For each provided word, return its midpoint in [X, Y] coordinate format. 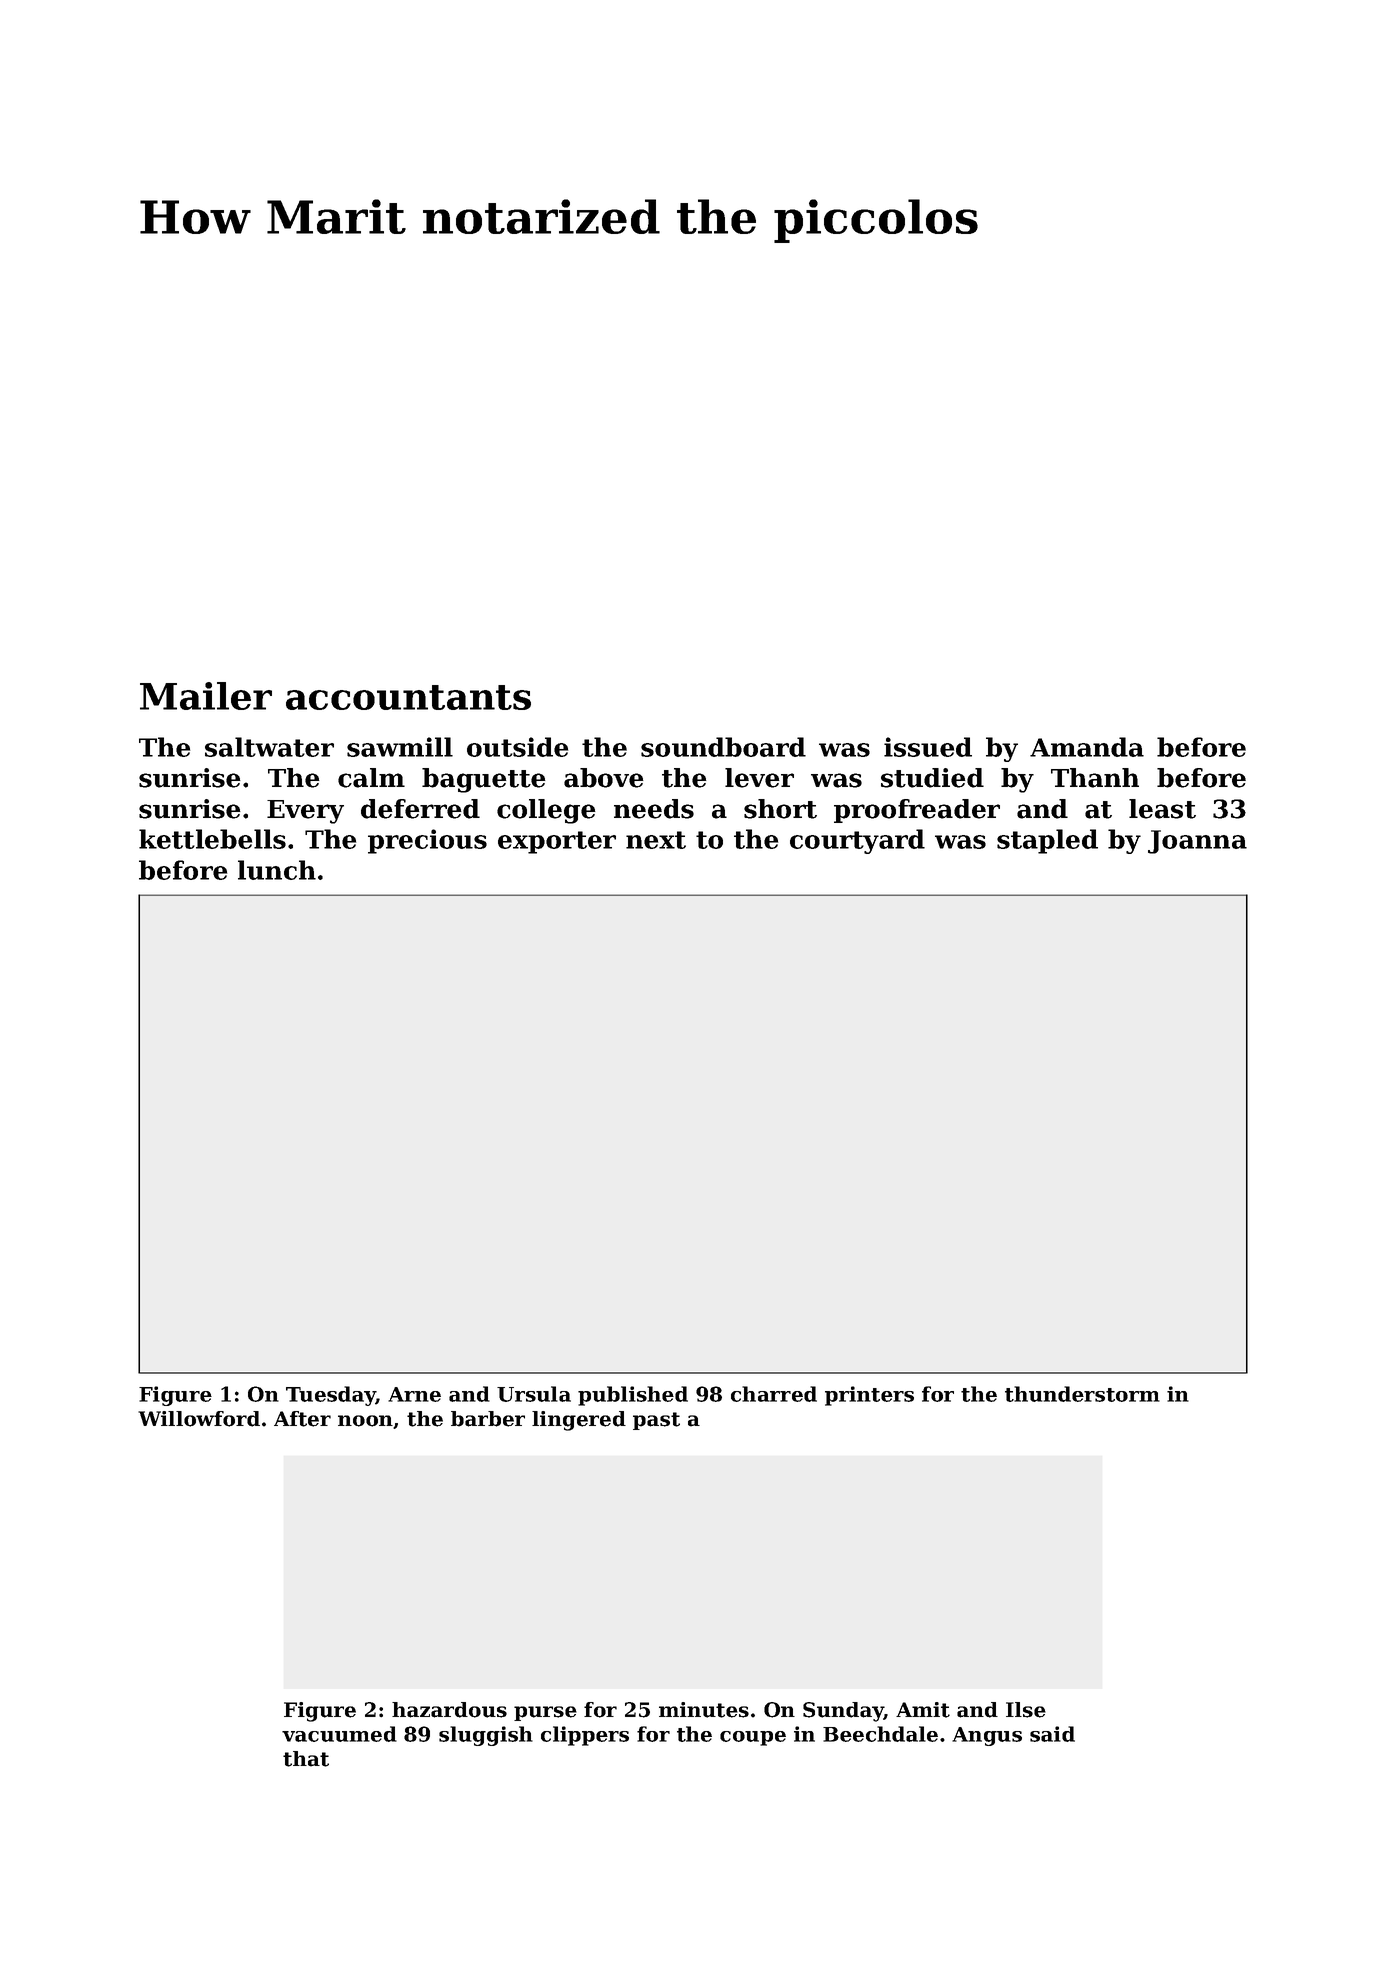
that [306, 1759]
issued [928, 747]
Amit [923, 1710]
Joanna [1197, 842]
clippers [585, 1736]
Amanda [1087, 747]
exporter [557, 842]
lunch [277, 870]
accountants [408, 697]
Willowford [199, 1419]
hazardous [449, 1710]
